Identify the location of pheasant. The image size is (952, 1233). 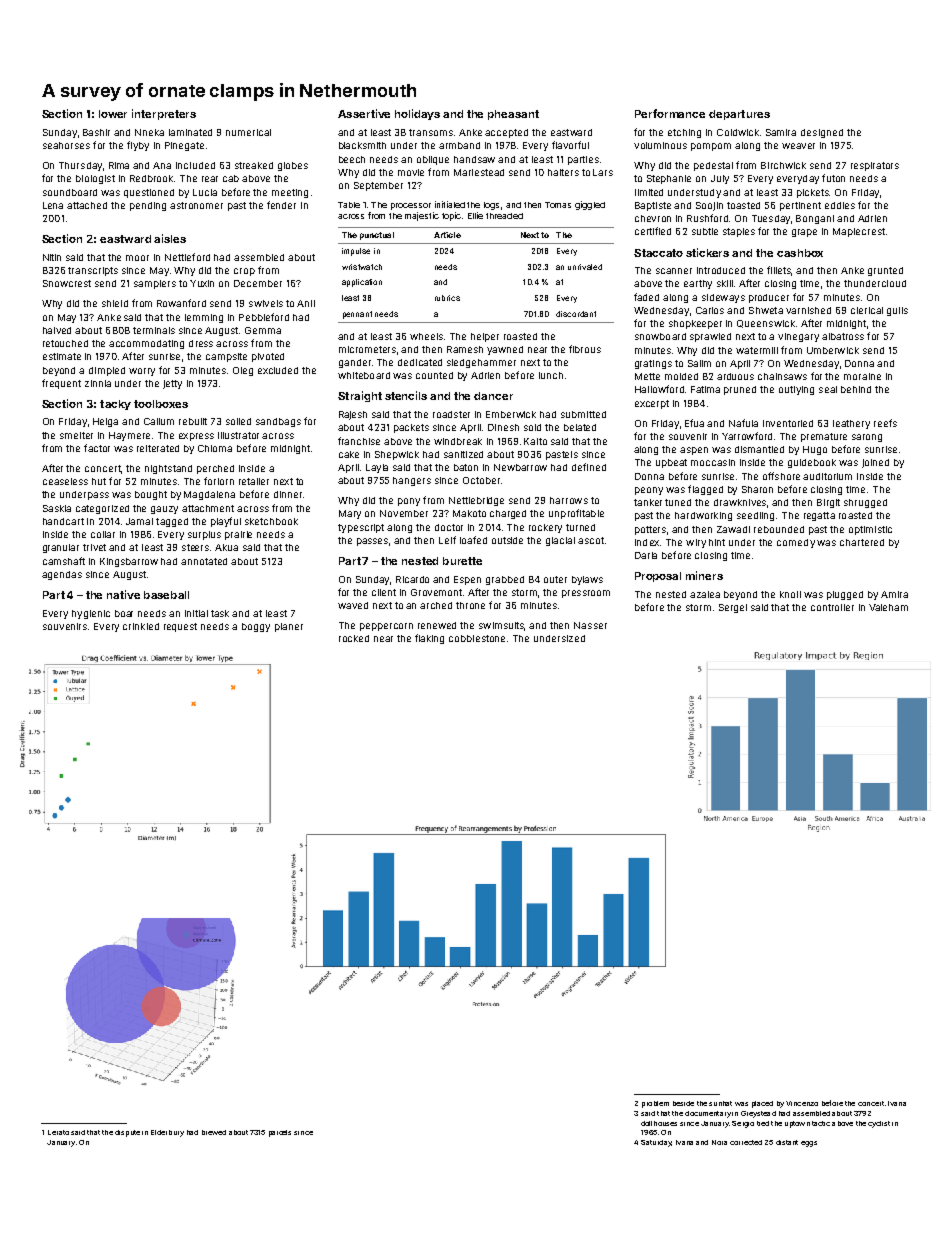
(513, 115).
